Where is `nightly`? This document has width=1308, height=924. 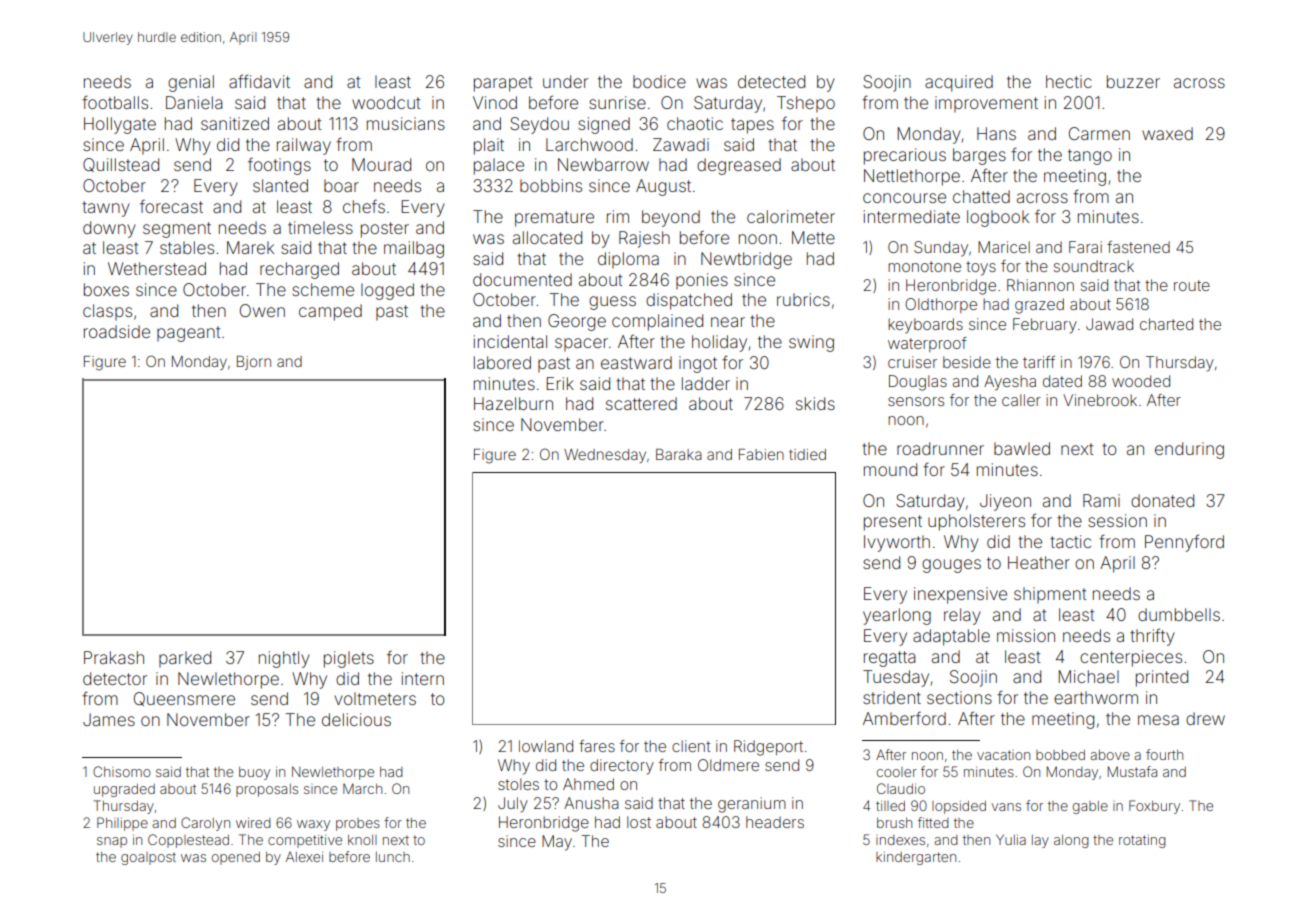
nightly is located at coordinates (284, 659).
